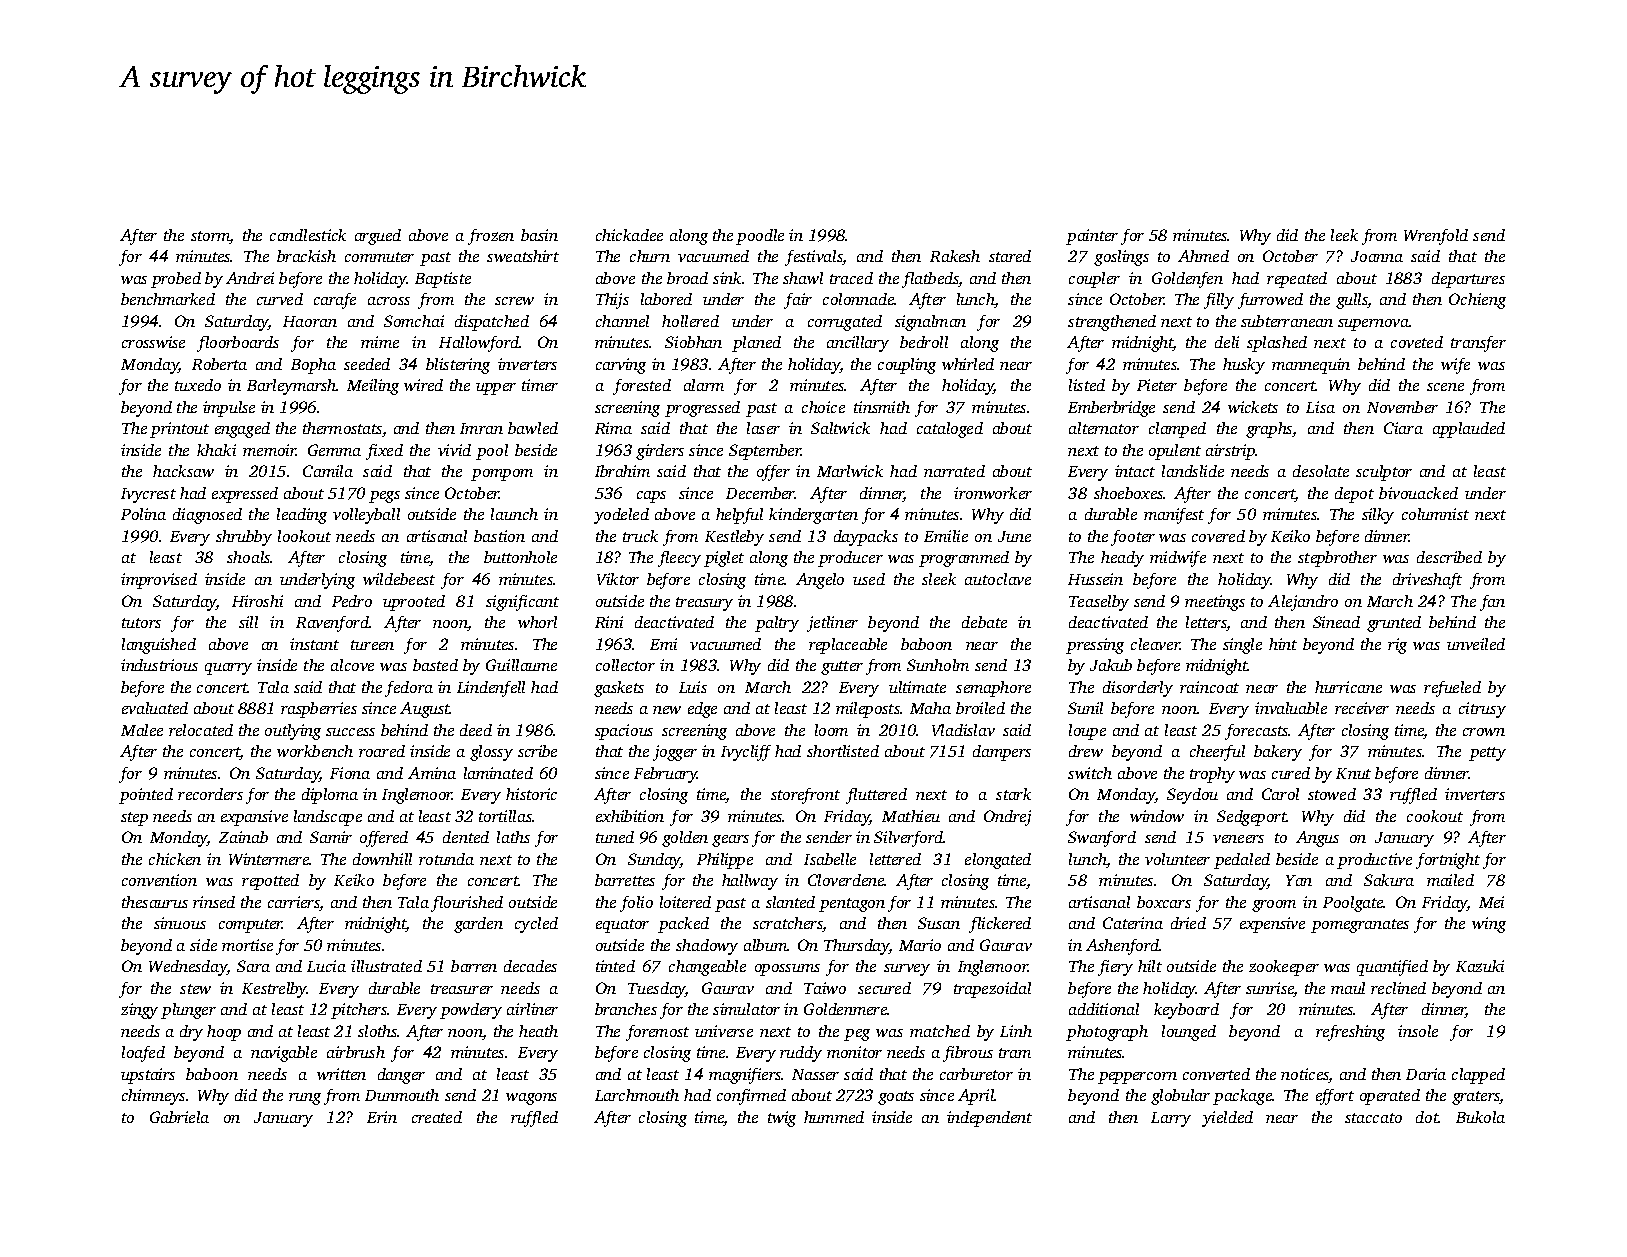 The width and height of the document is (1627, 1257). What do you see at coordinates (666, 299) in the document?
I see `labored` at bounding box center [666, 299].
